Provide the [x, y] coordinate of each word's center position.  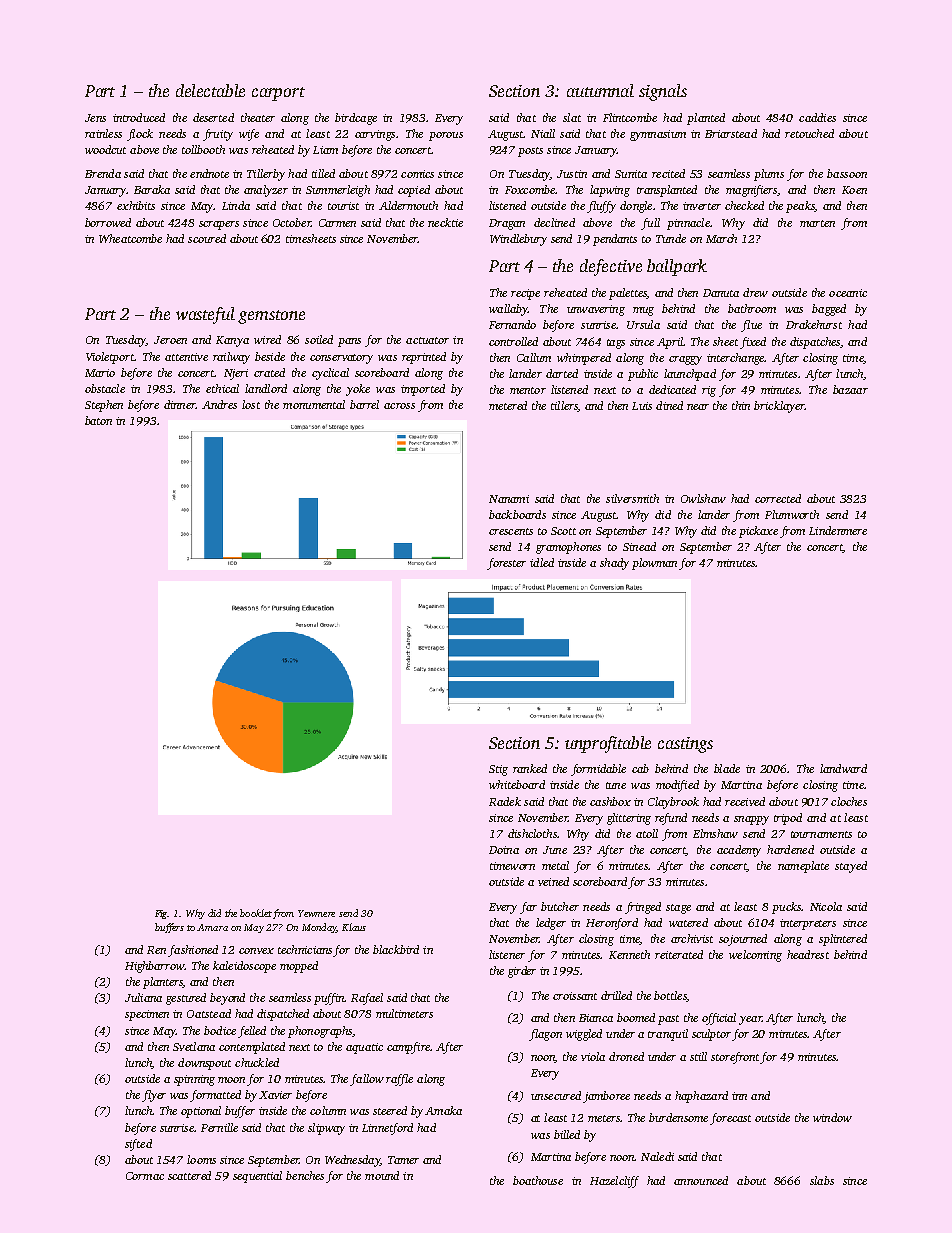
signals [663, 92]
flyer [154, 1096]
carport [278, 94]
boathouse [538, 1180]
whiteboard [517, 784]
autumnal [600, 90]
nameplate [803, 867]
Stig [498, 770]
